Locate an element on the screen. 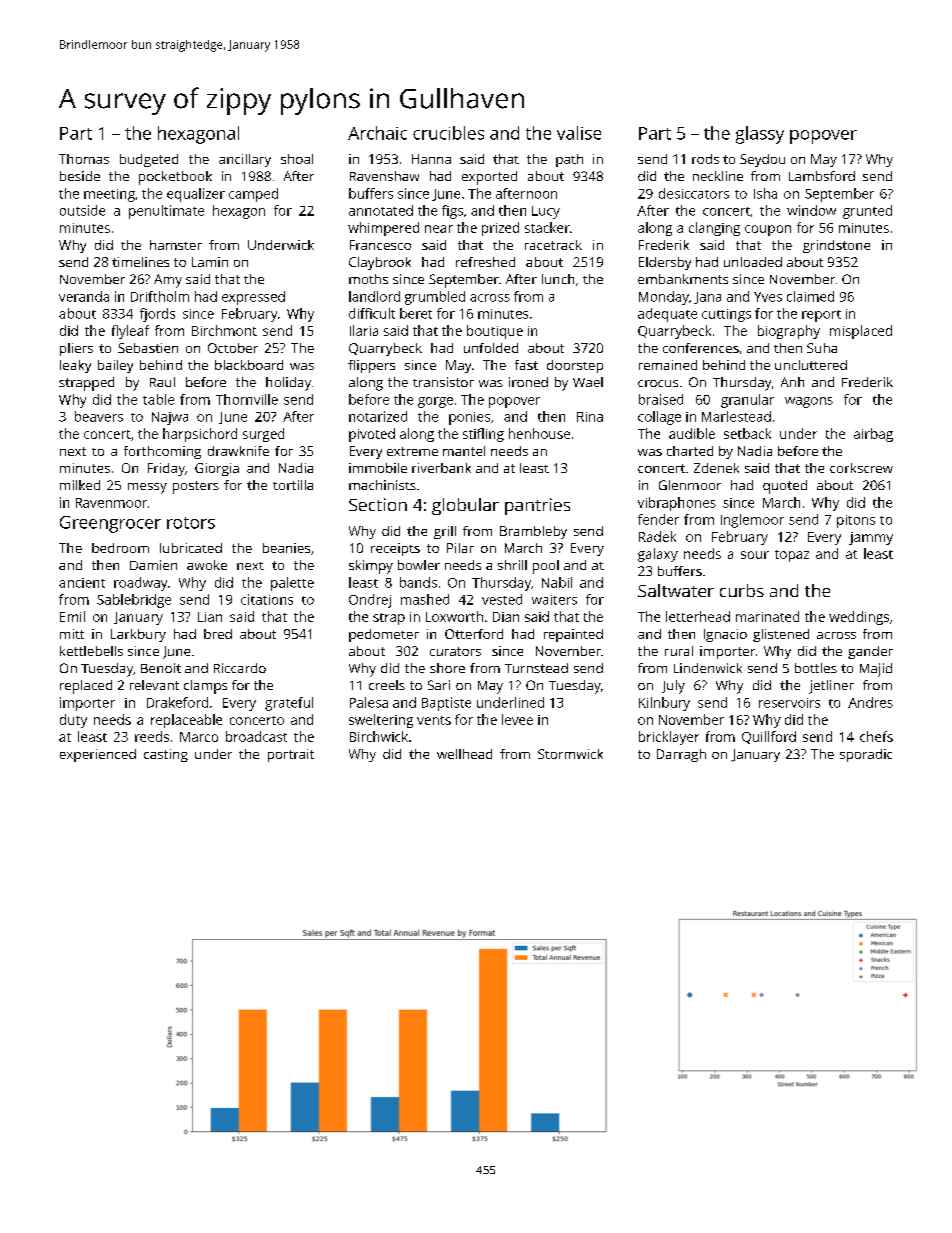  grunted is located at coordinates (867, 212).
